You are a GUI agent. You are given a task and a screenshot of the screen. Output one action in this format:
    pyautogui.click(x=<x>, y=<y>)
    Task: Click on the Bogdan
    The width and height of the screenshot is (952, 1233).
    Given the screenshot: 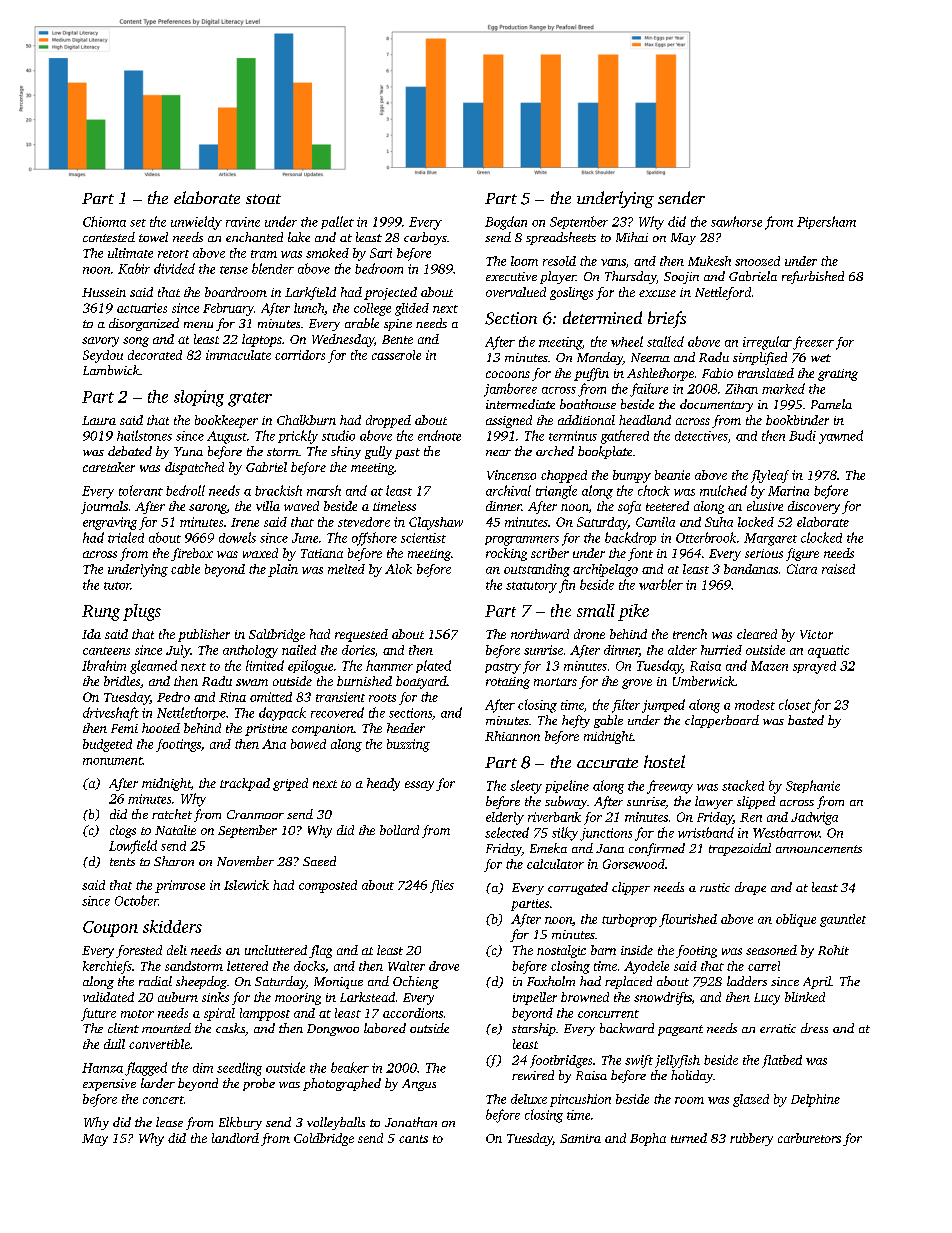 What is the action you would take?
    pyautogui.click(x=506, y=223)
